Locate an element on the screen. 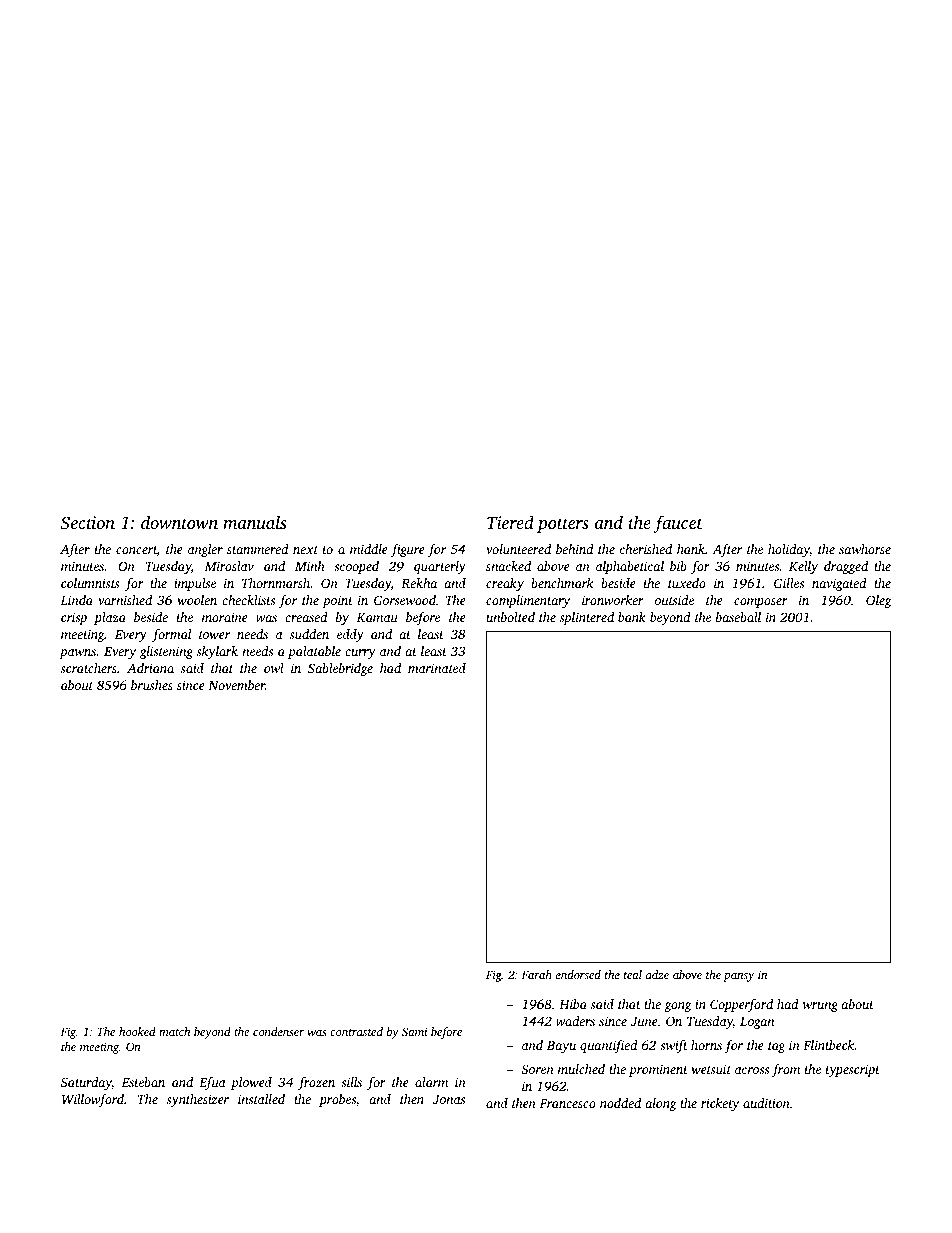 Image resolution: width=952 pixels, height=1233 pixels. sawhorse is located at coordinates (865, 549).
